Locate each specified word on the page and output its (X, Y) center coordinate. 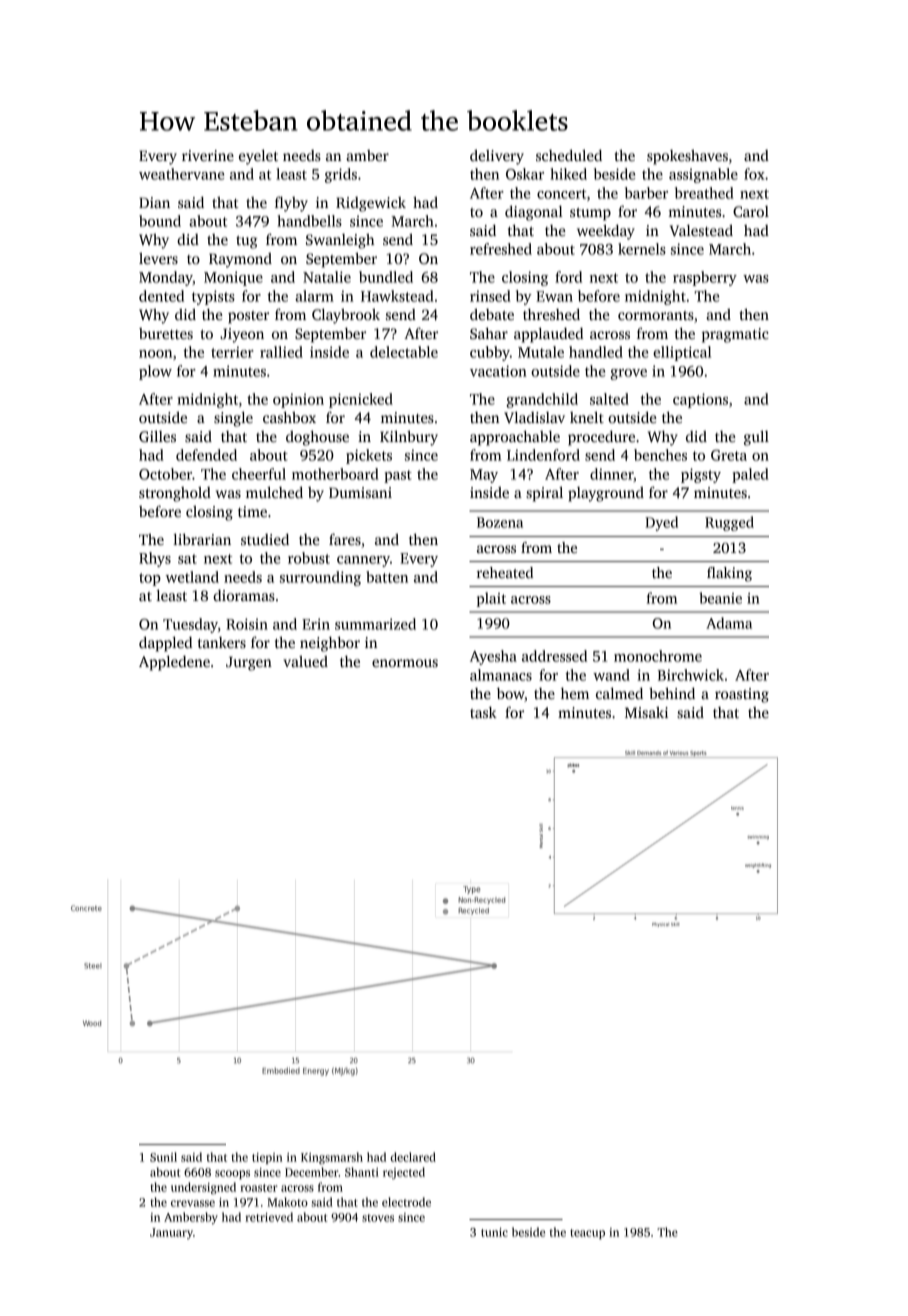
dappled (166, 644)
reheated (505, 572)
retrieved (269, 1217)
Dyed (661, 523)
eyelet (258, 157)
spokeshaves (687, 157)
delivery (497, 157)
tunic (494, 1232)
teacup (587, 1234)
